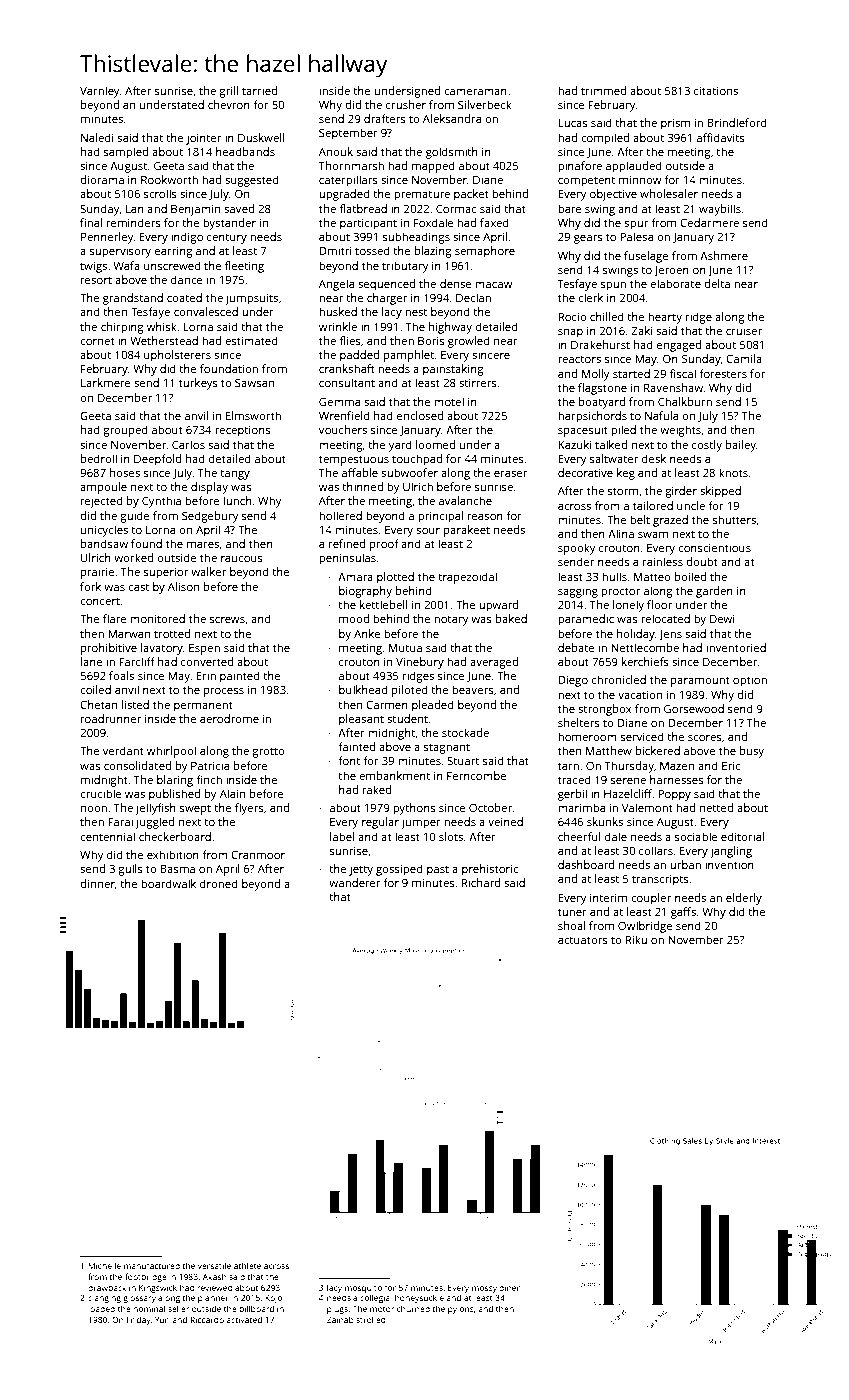  Describe the element at coordinates (636, 939) in the document. I see `Riku` at that location.
